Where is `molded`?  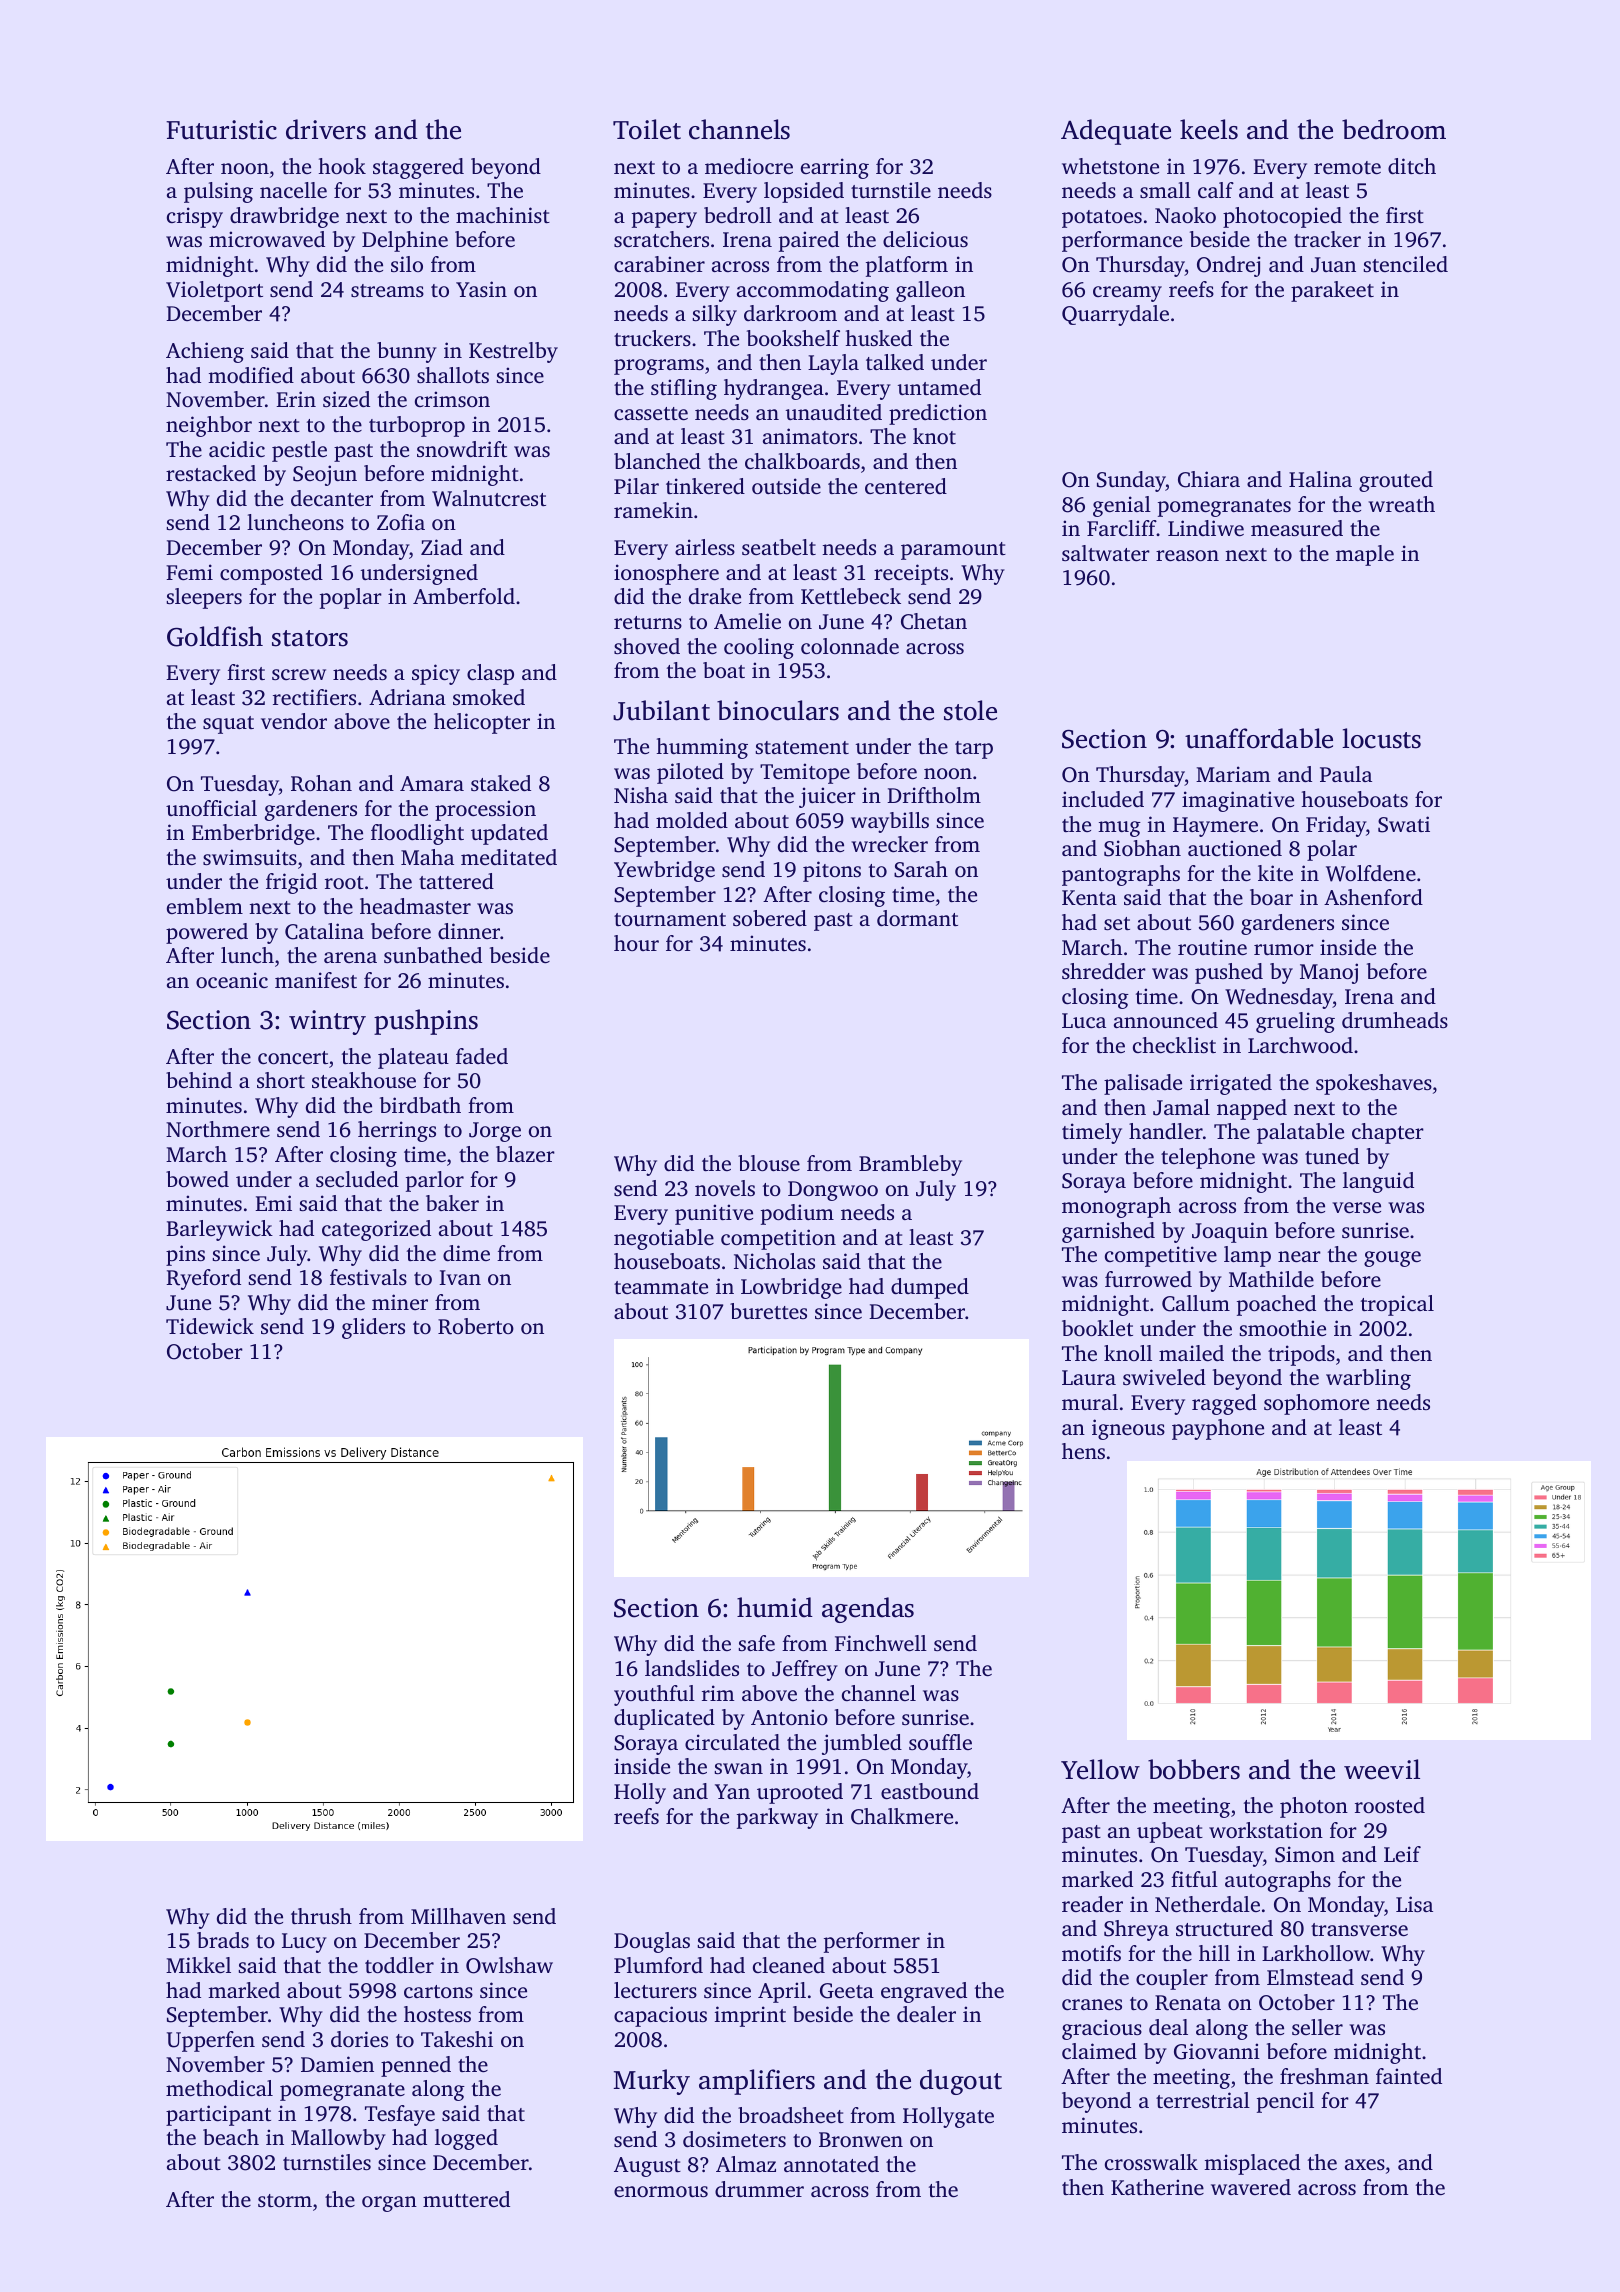
molded is located at coordinates (692, 820).
